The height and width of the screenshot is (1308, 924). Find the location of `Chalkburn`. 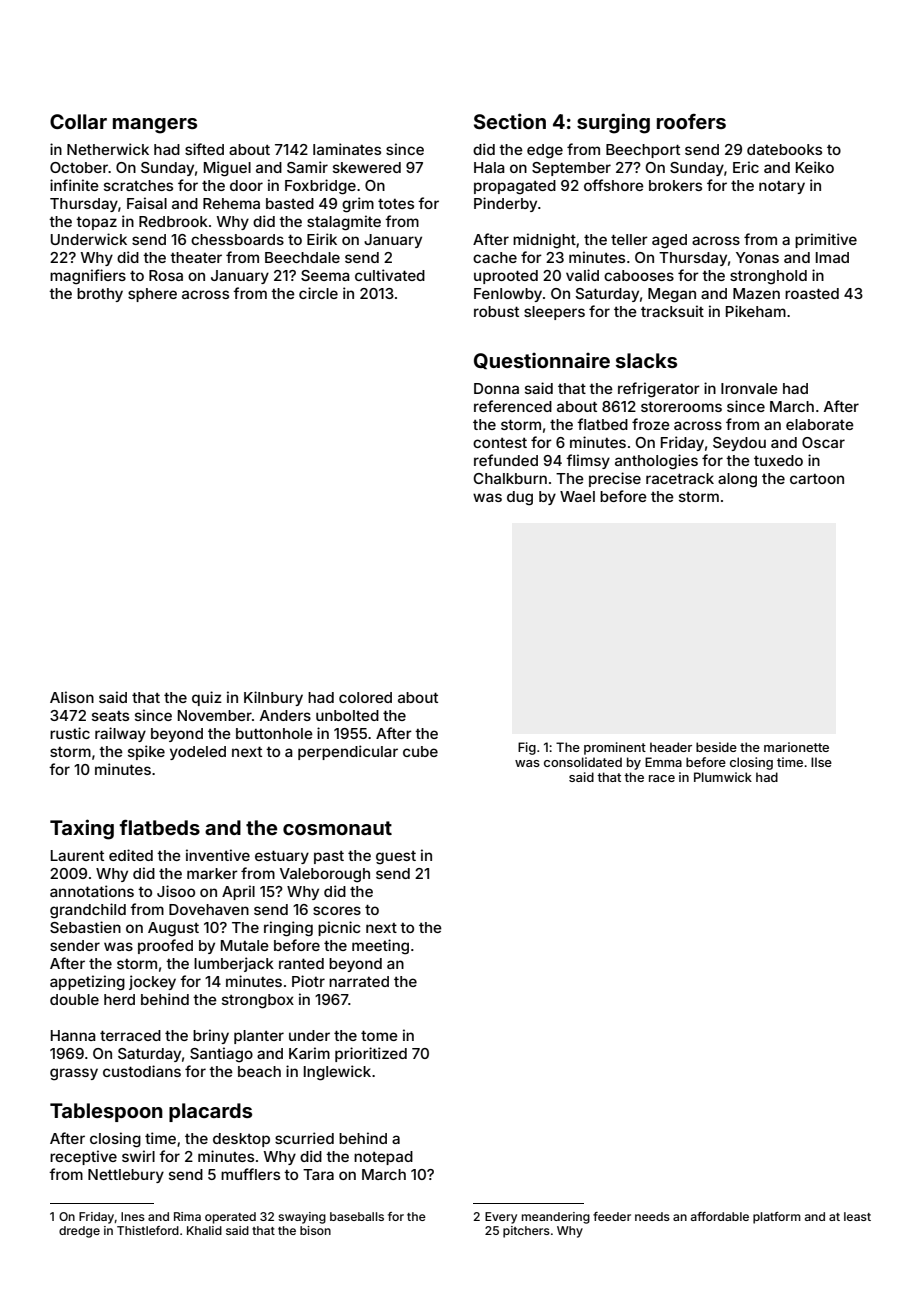

Chalkburn is located at coordinates (510, 478).
